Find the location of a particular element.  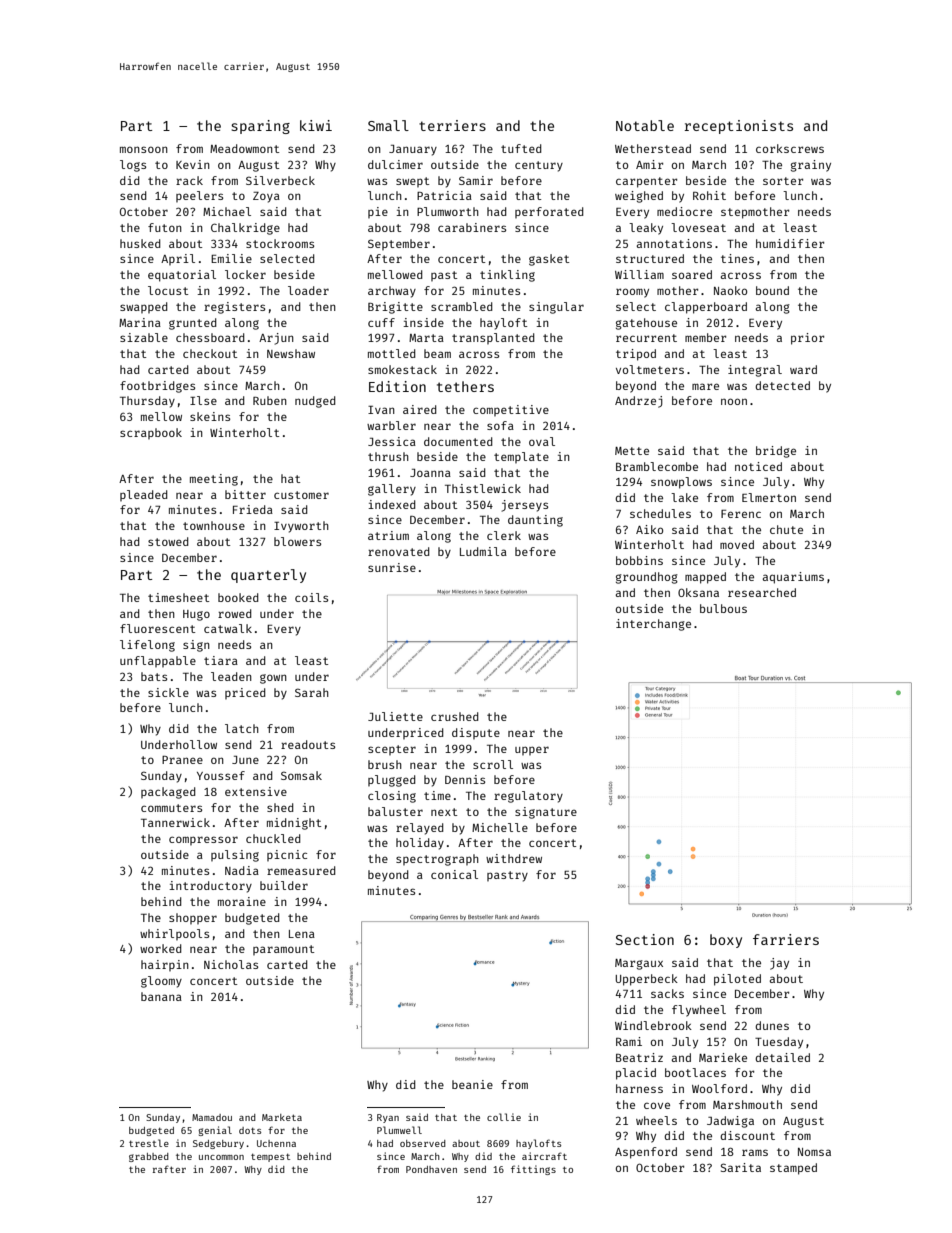

detected is located at coordinates (782, 385).
